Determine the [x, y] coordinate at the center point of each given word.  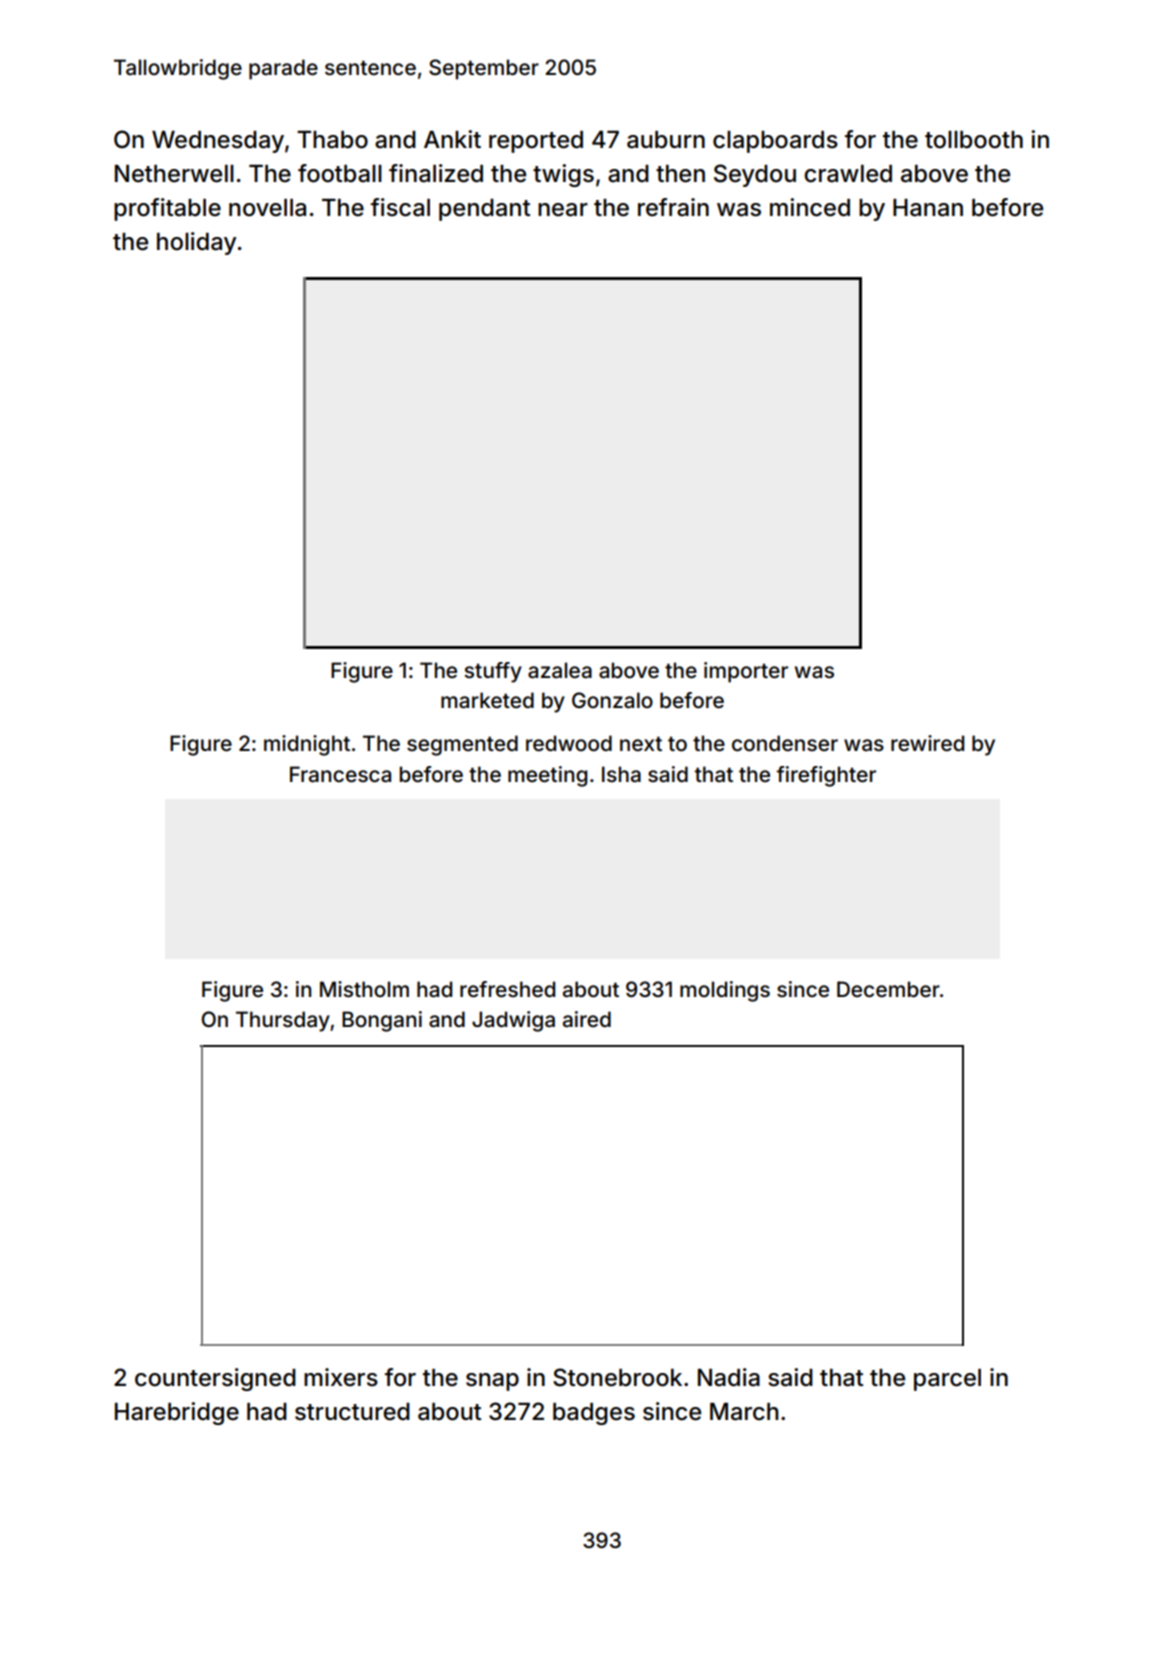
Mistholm [364, 989]
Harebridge [177, 1413]
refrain [673, 207]
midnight [307, 745]
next [641, 744]
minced [810, 207]
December [888, 989]
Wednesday [218, 142]
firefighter [826, 776]
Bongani [382, 1021]
